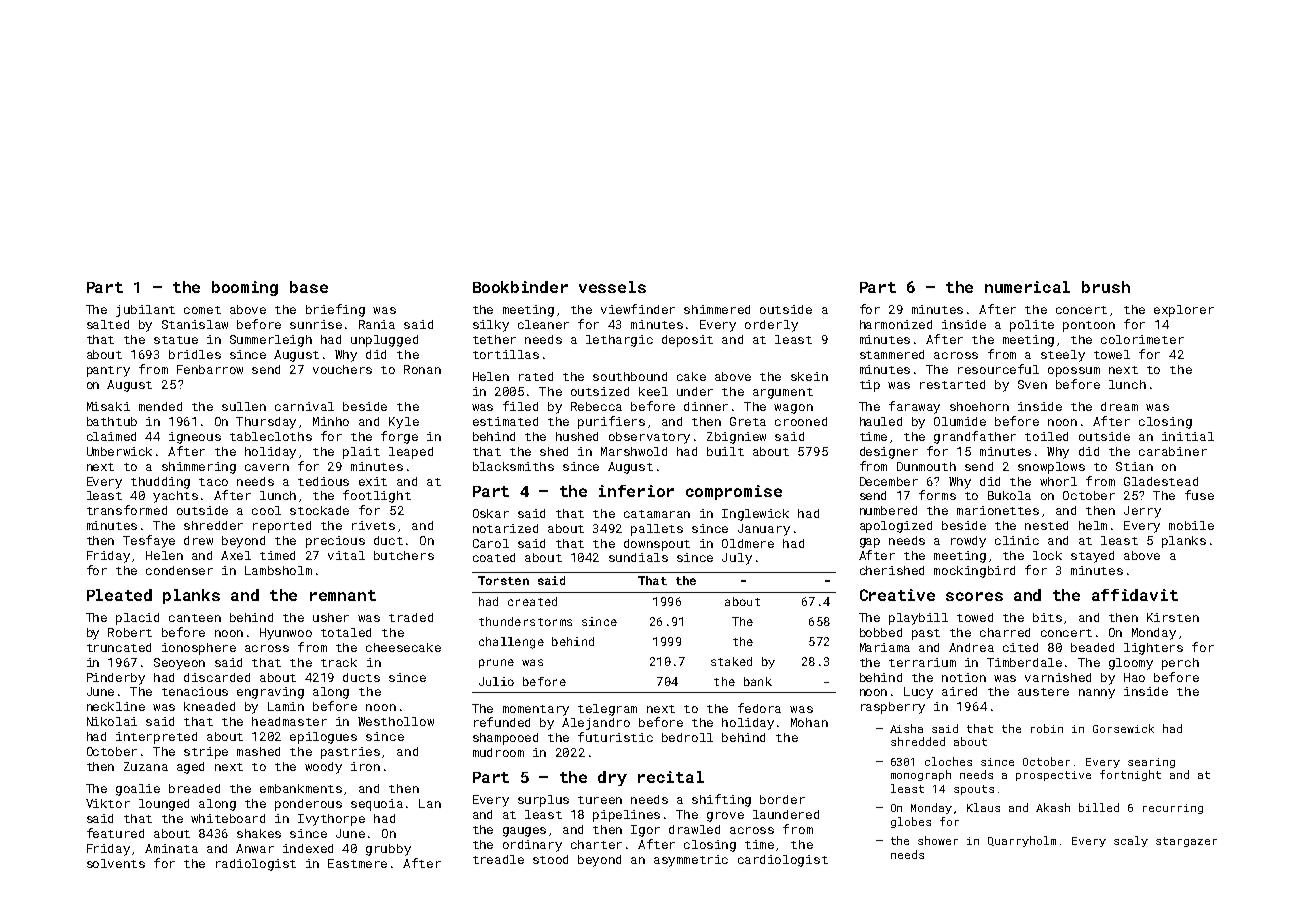 The width and height of the screenshot is (1308, 924). I want to click on carabiner, so click(1173, 451).
